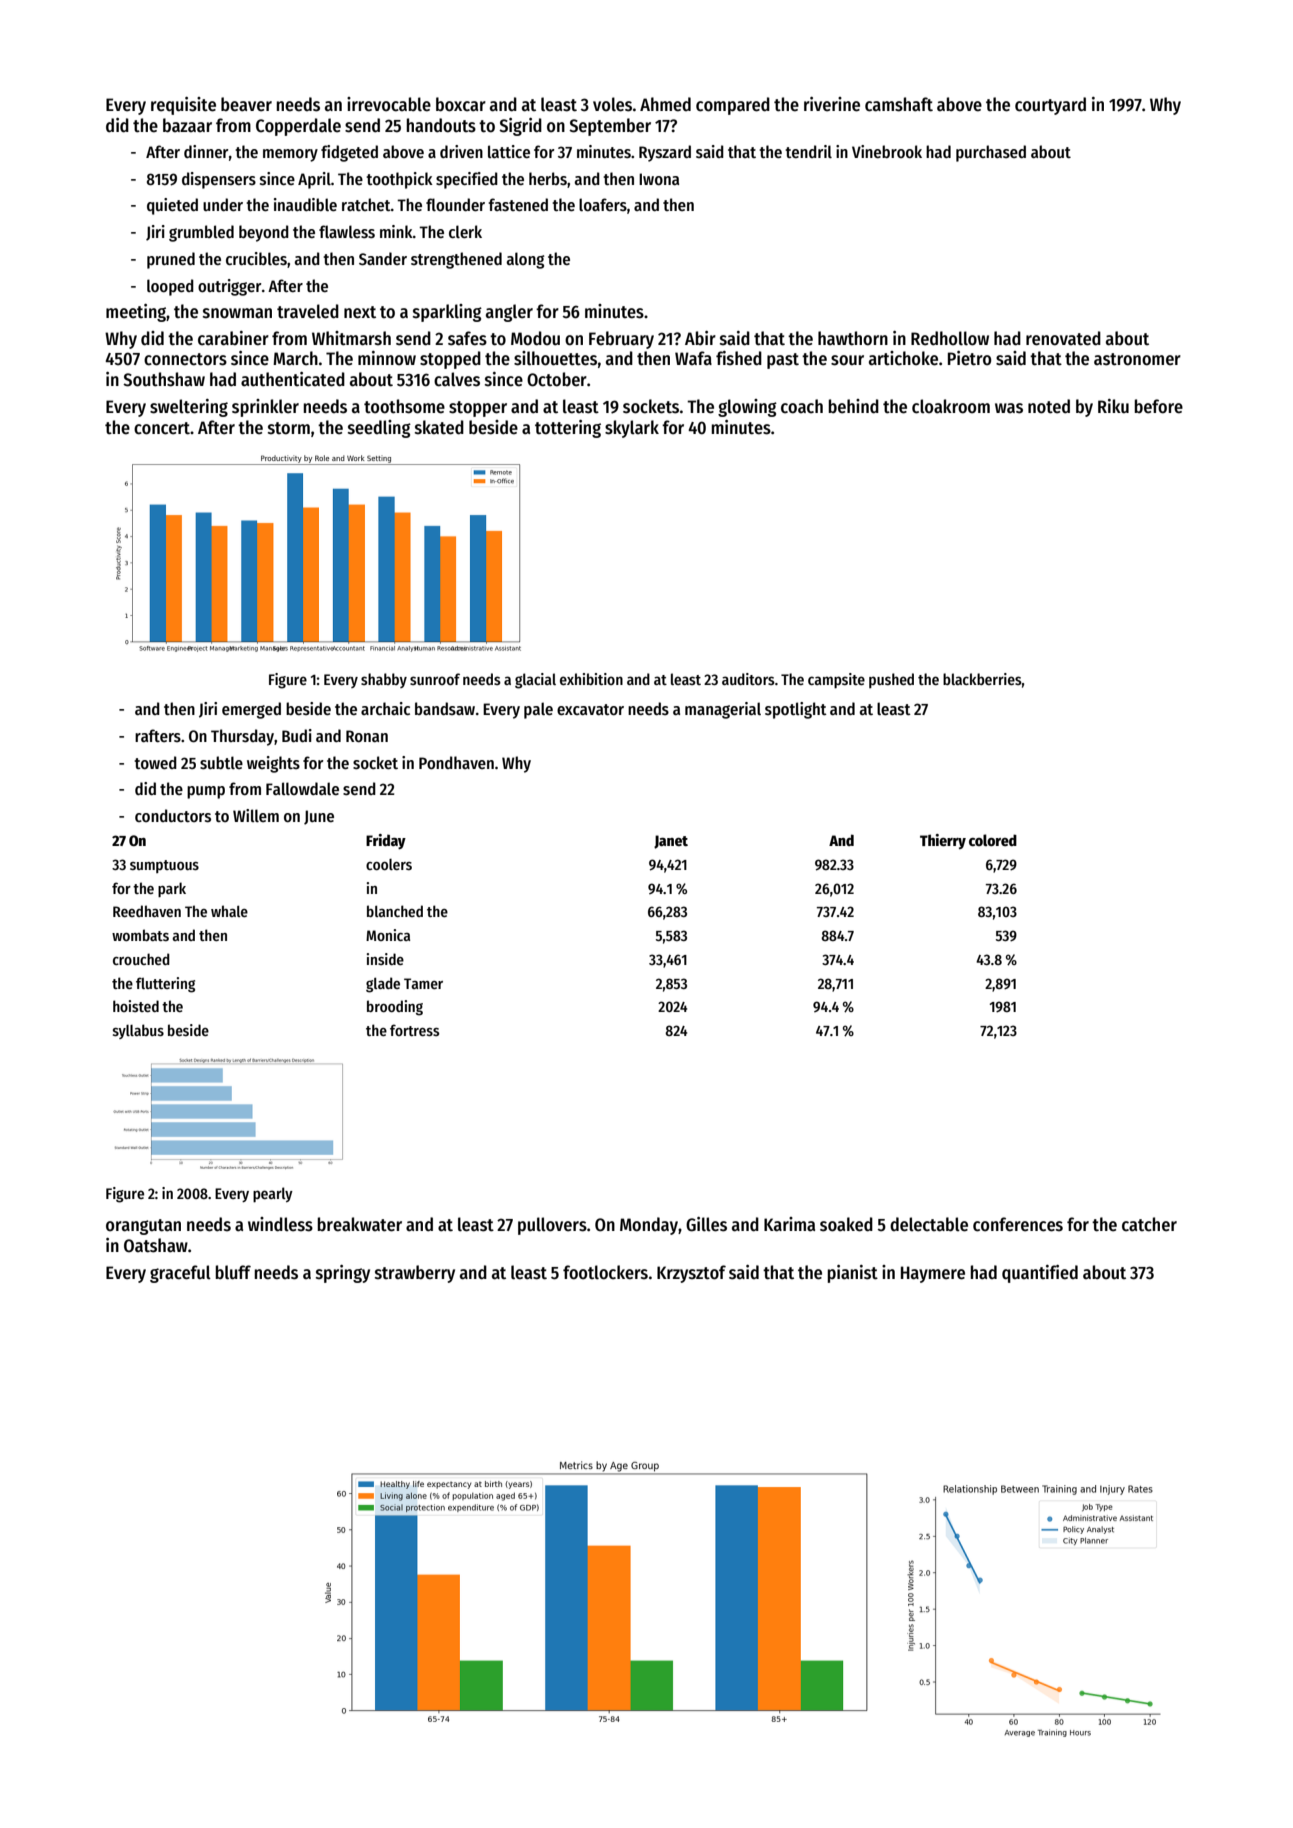 This document has width=1293, height=1828. Describe the element at coordinates (671, 842) in the document. I see `Janet` at that location.
